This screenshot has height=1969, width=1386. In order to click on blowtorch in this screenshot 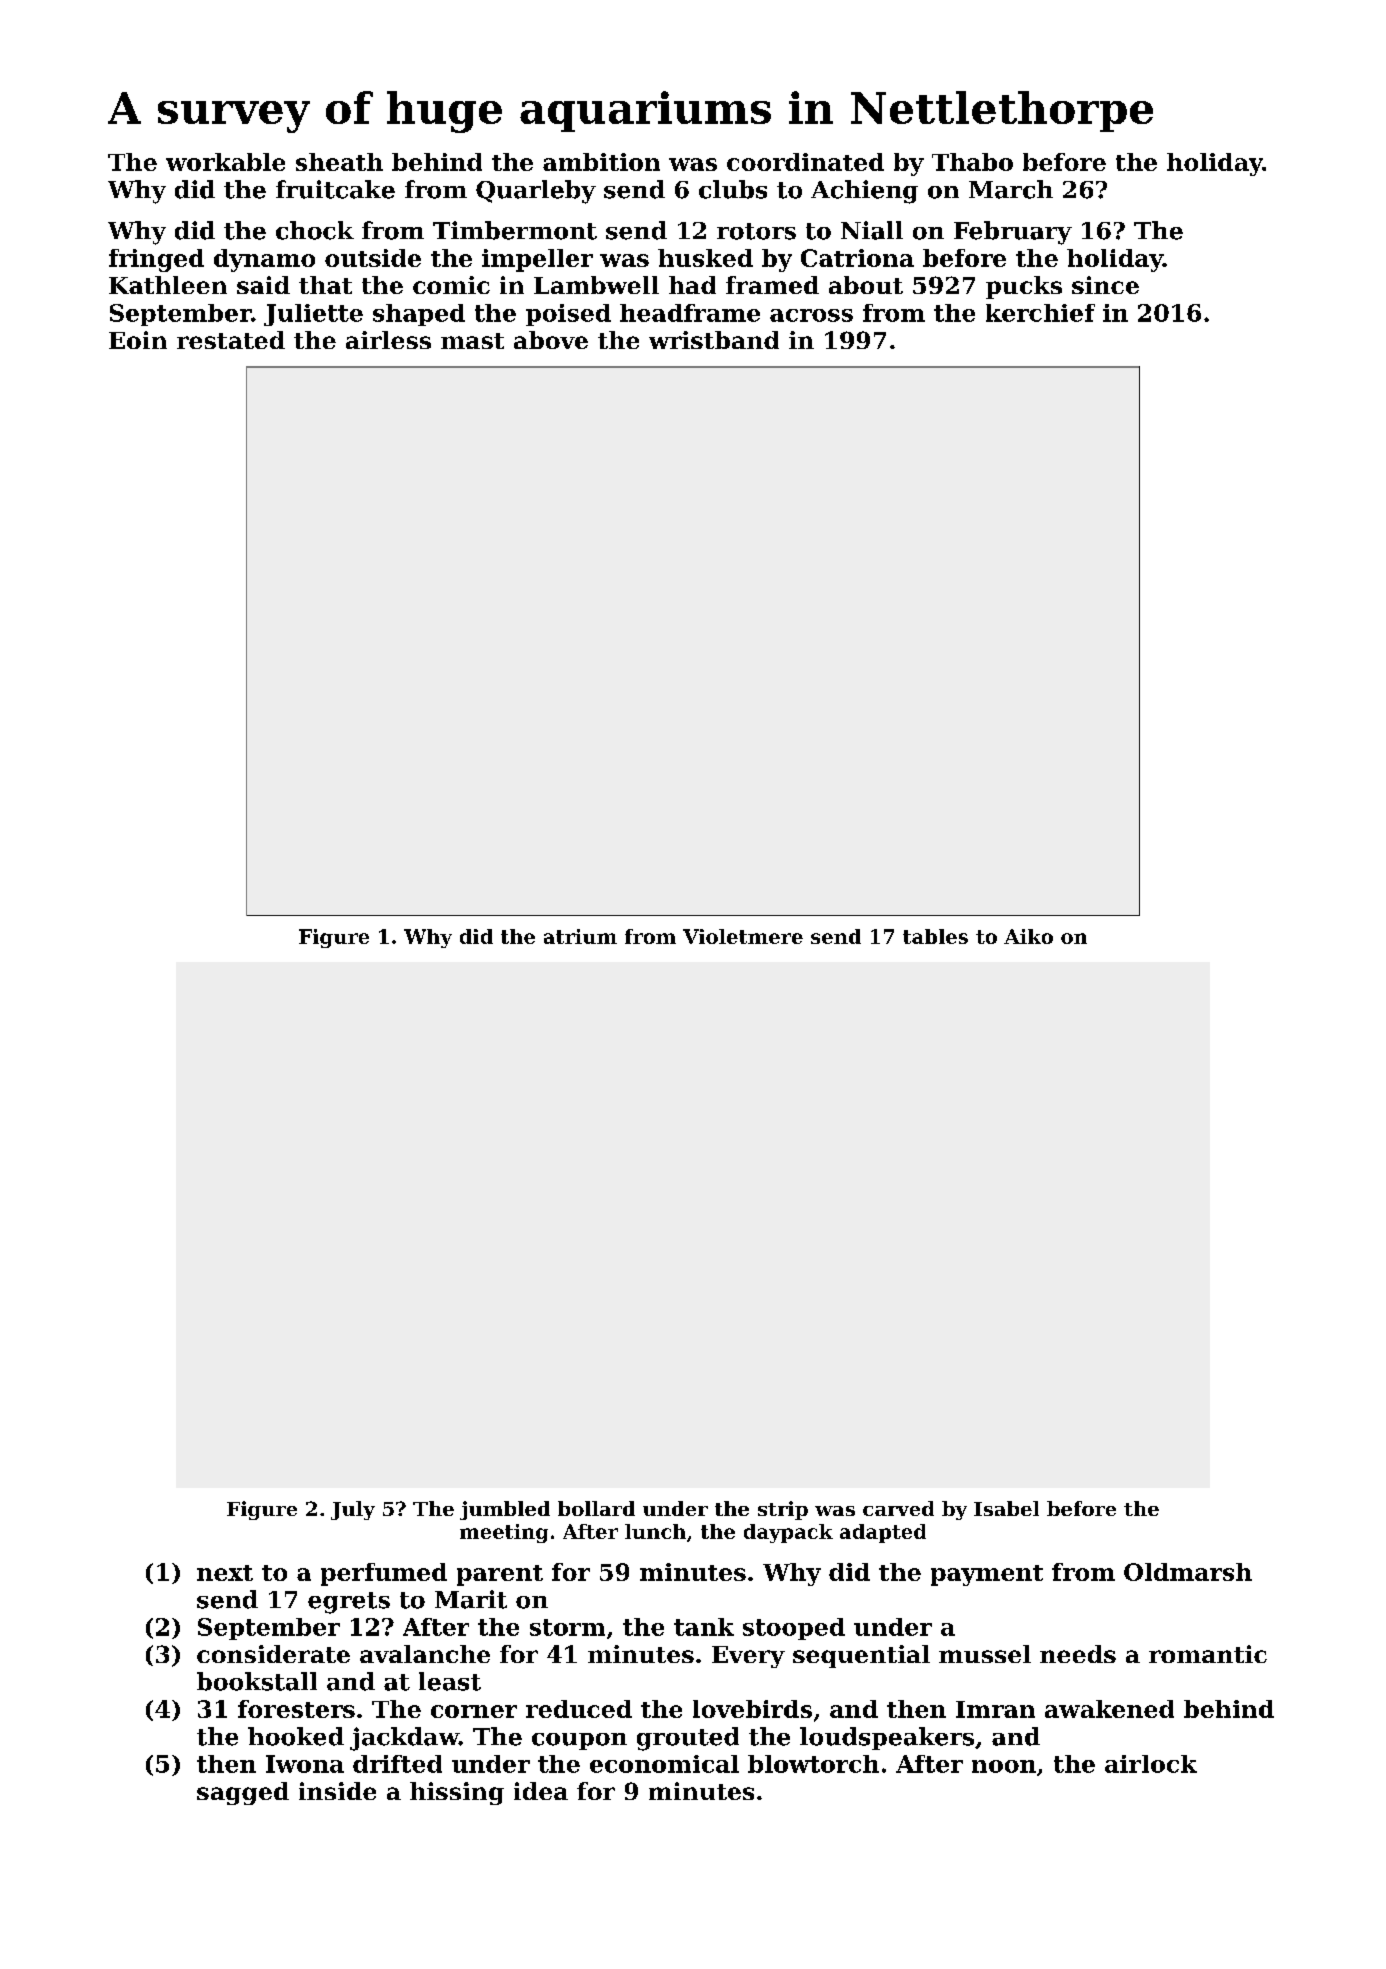, I will do `click(813, 1764)`.
